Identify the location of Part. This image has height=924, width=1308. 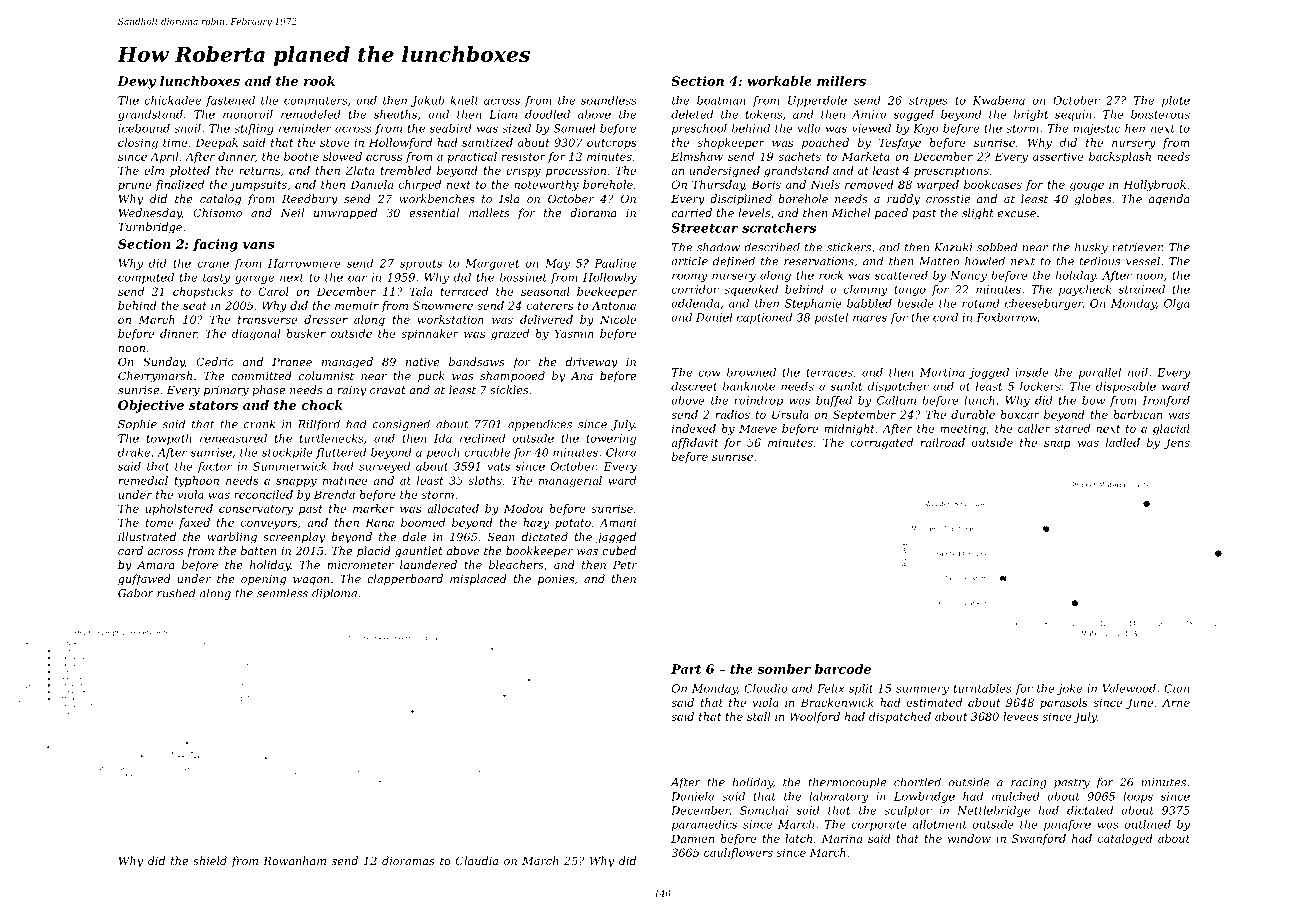
(686, 669).
